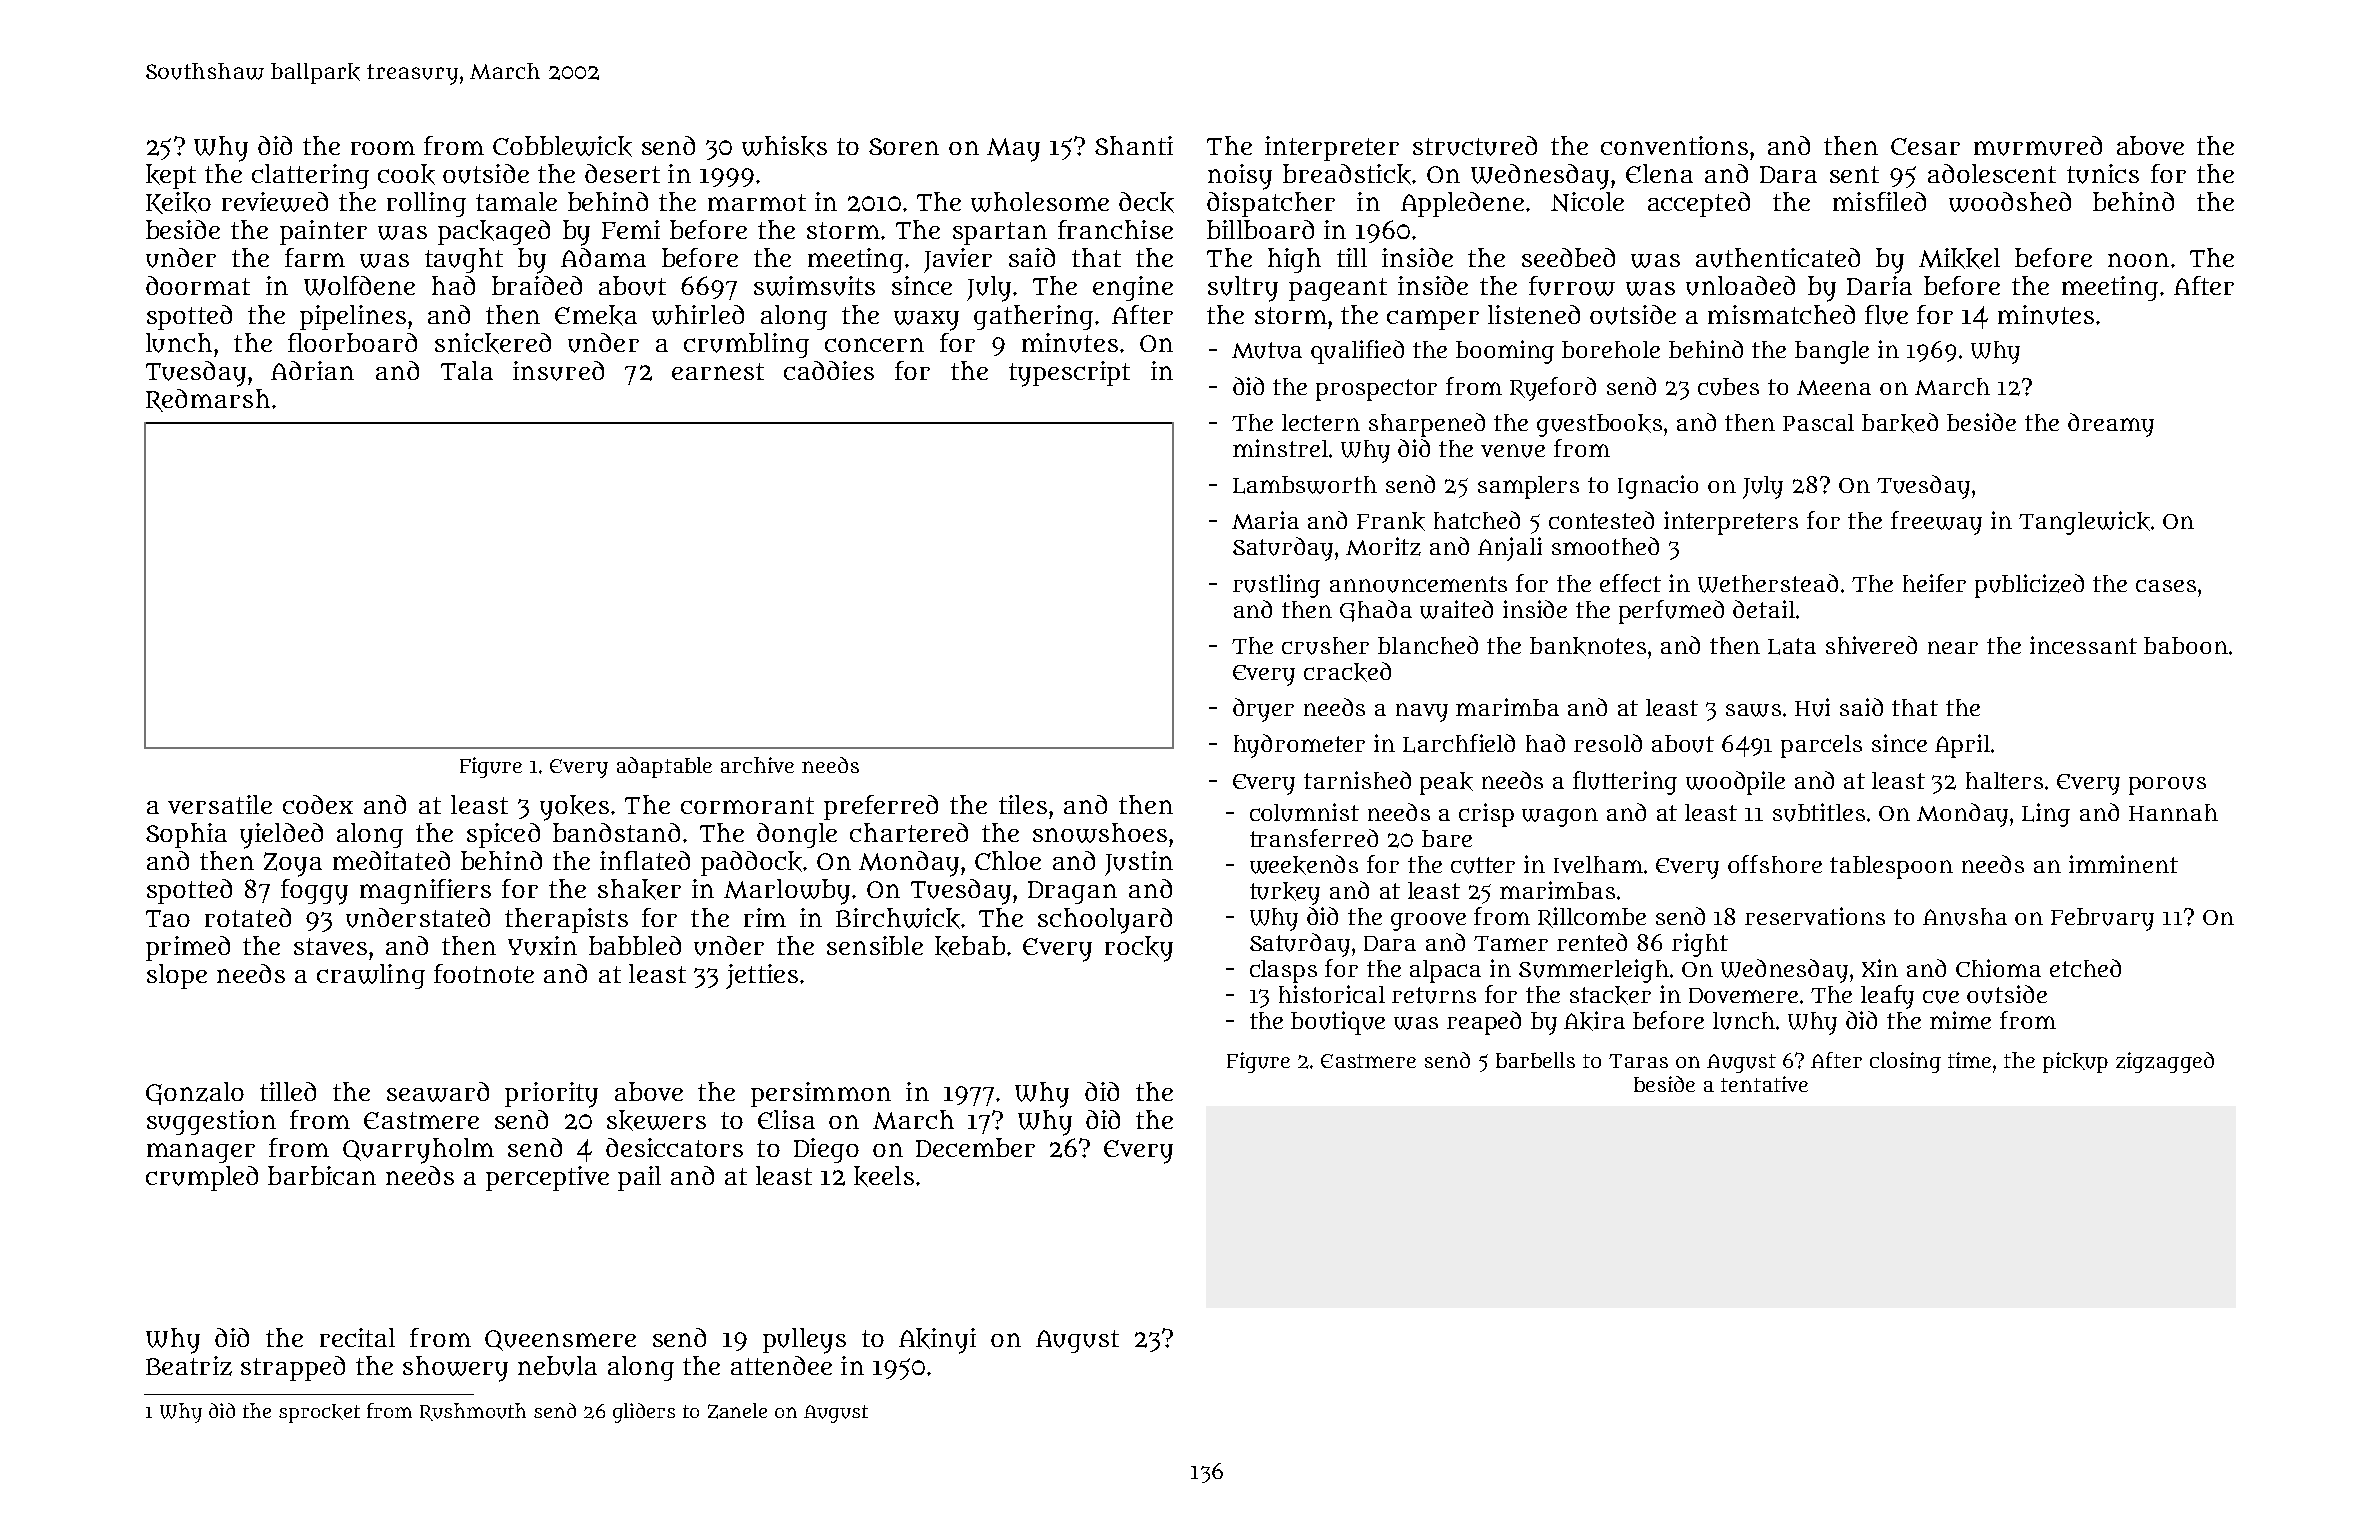 This screenshot has width=2380, height=1540. I want to click on zigzagged, so click(2165, 1062).
